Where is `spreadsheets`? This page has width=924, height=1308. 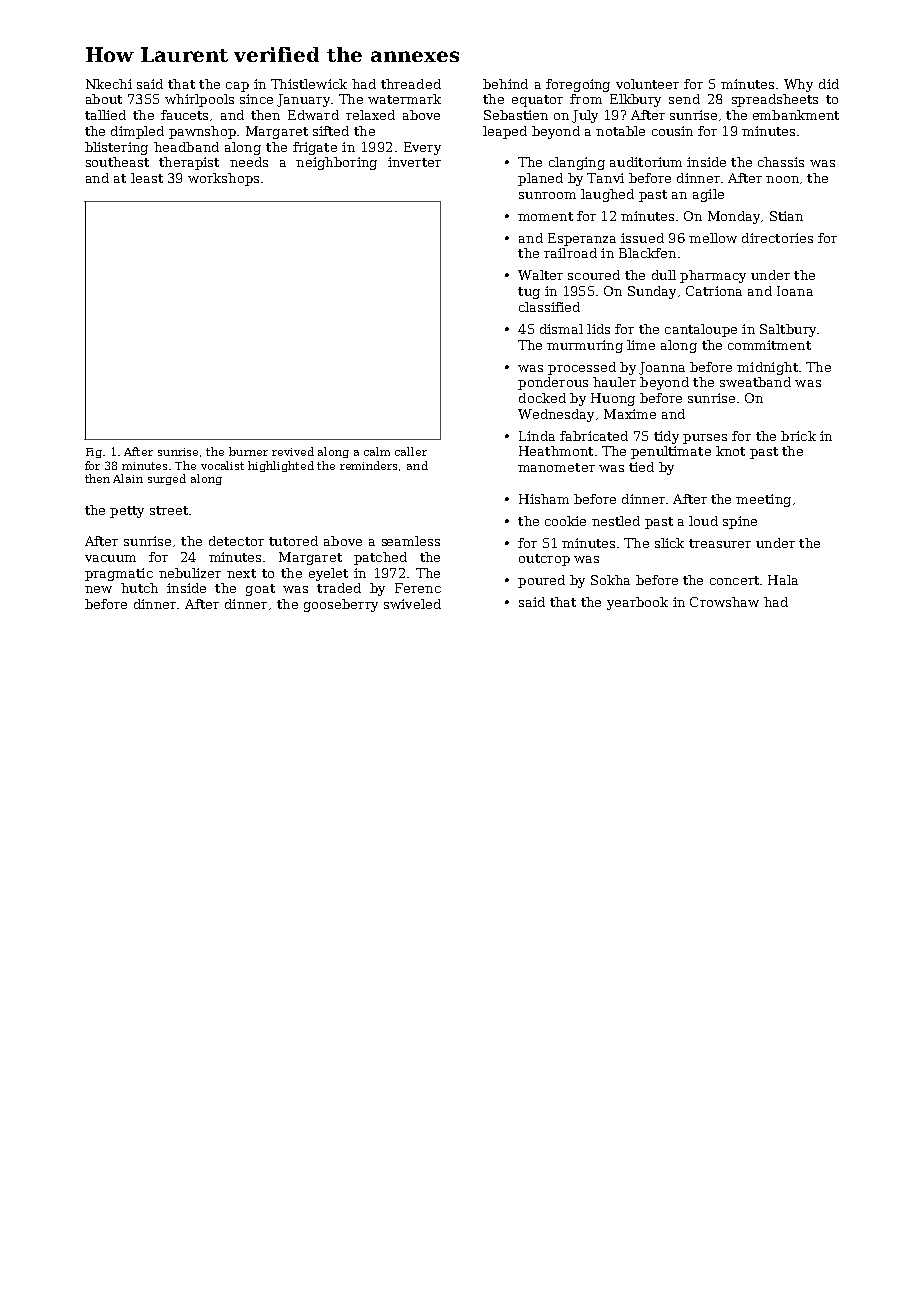 spreadsheets is located at coordinates (775, 100).
